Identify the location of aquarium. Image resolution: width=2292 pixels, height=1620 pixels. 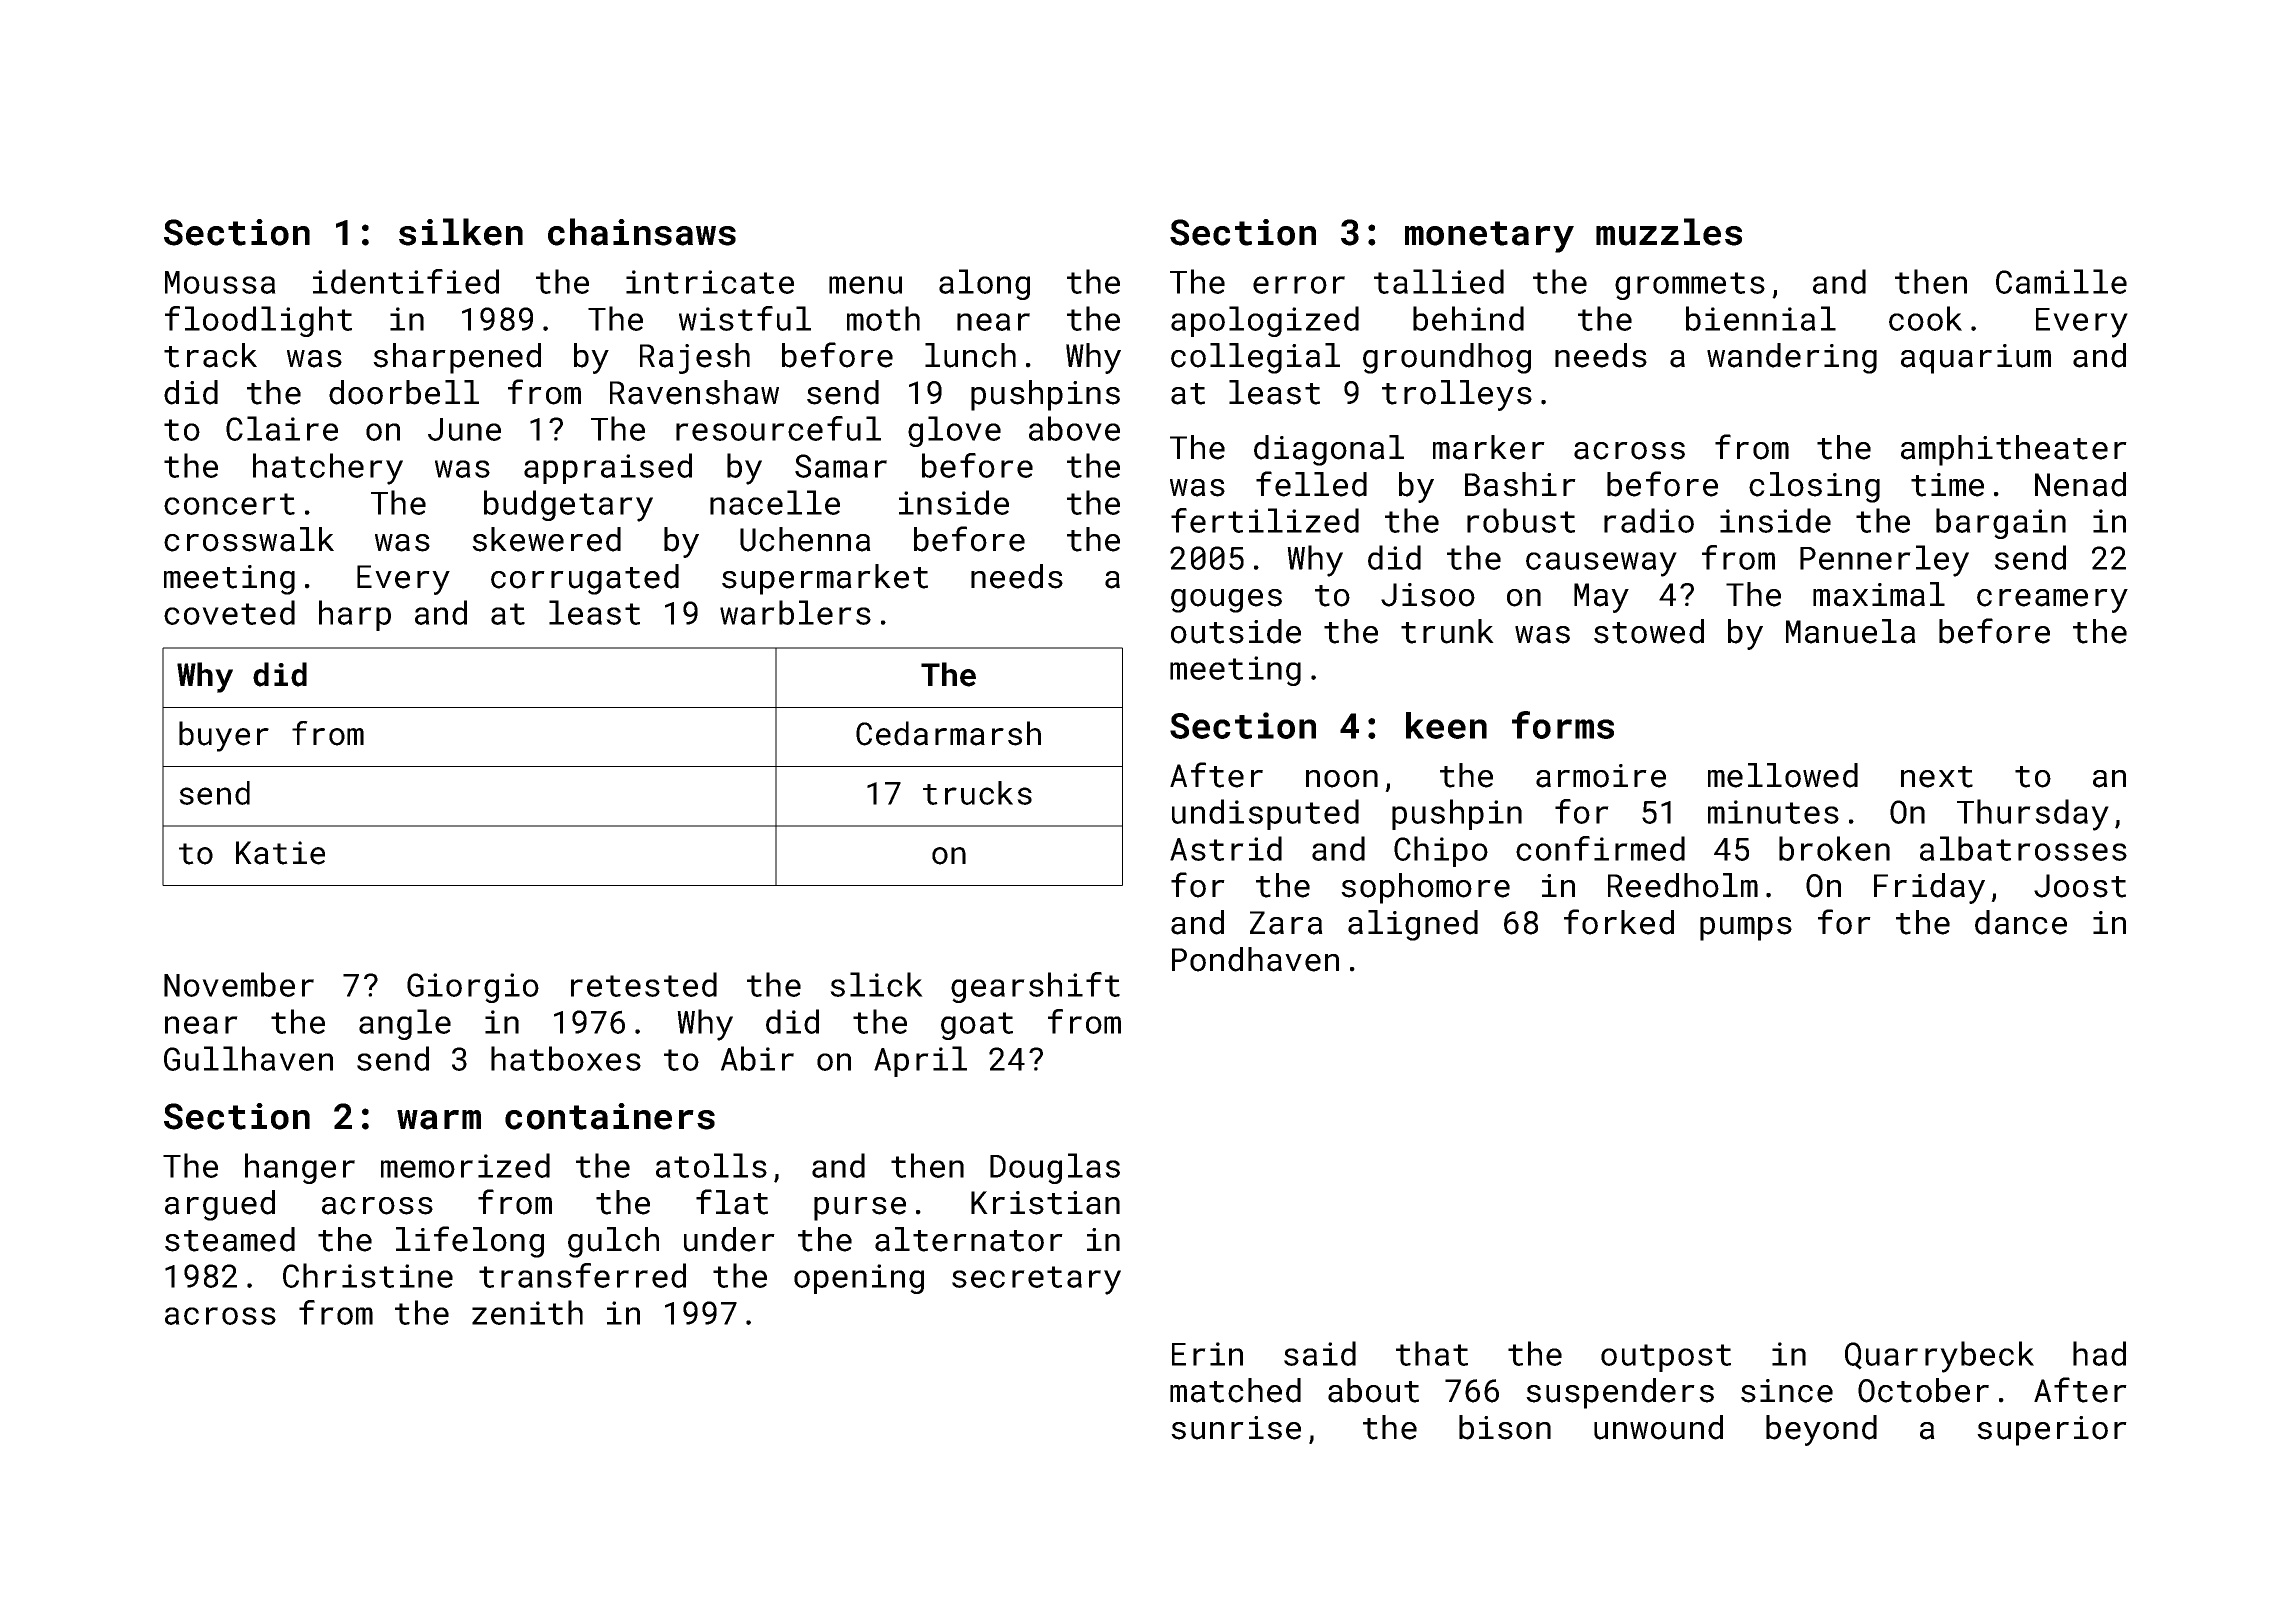
(1976, 359).
